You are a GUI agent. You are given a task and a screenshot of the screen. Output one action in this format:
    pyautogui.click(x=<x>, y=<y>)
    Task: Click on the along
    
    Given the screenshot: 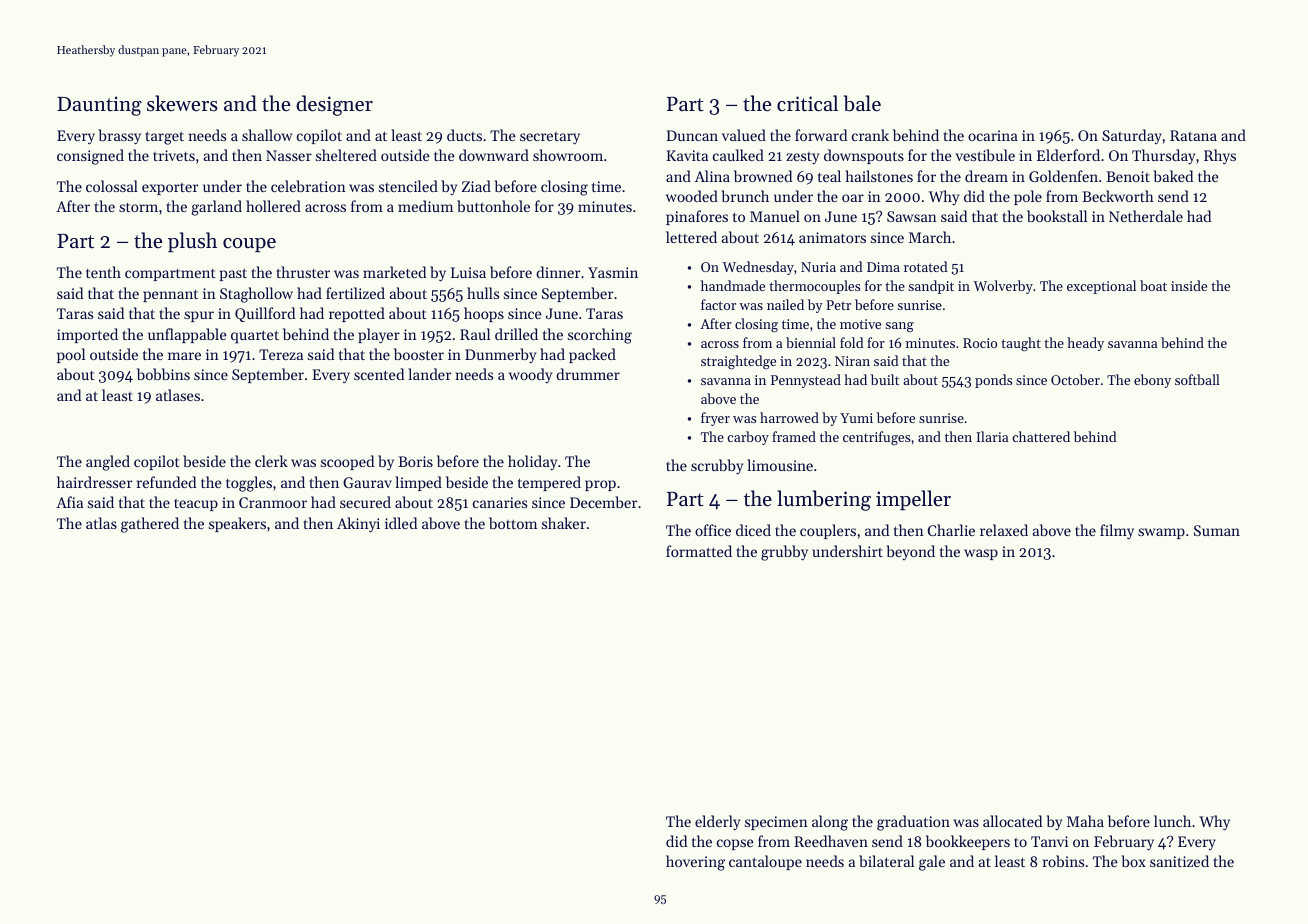 What is the action you would take?
    pyautogui.click(x=830, y=823)
